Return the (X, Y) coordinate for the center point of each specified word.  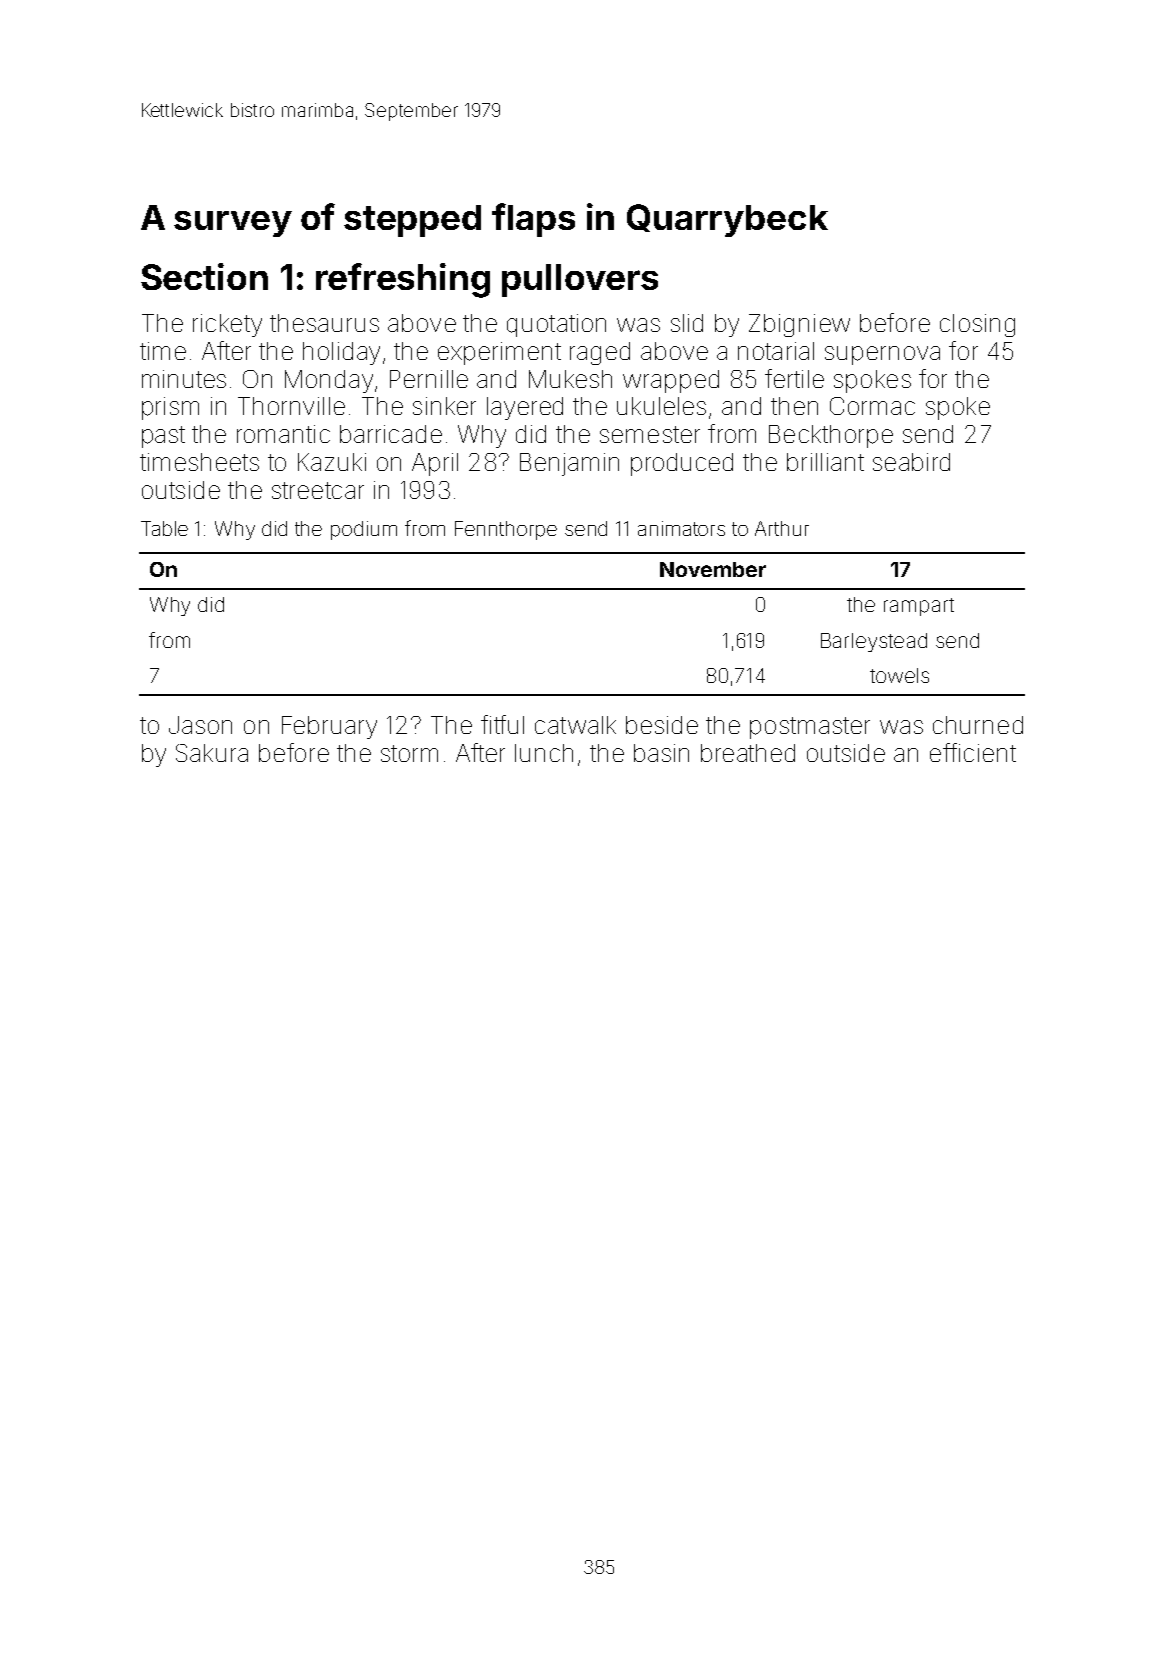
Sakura (212, 753)
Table (164, 528)
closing (977, 325)
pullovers (580, 280)
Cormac (872, 406)
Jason (200, 725)
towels (899, 675)
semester (650, 434)
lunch (544, 753)
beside (662, 725)
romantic (283, 434)
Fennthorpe (506, 530)
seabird (911, 462)
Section (204, 276)
